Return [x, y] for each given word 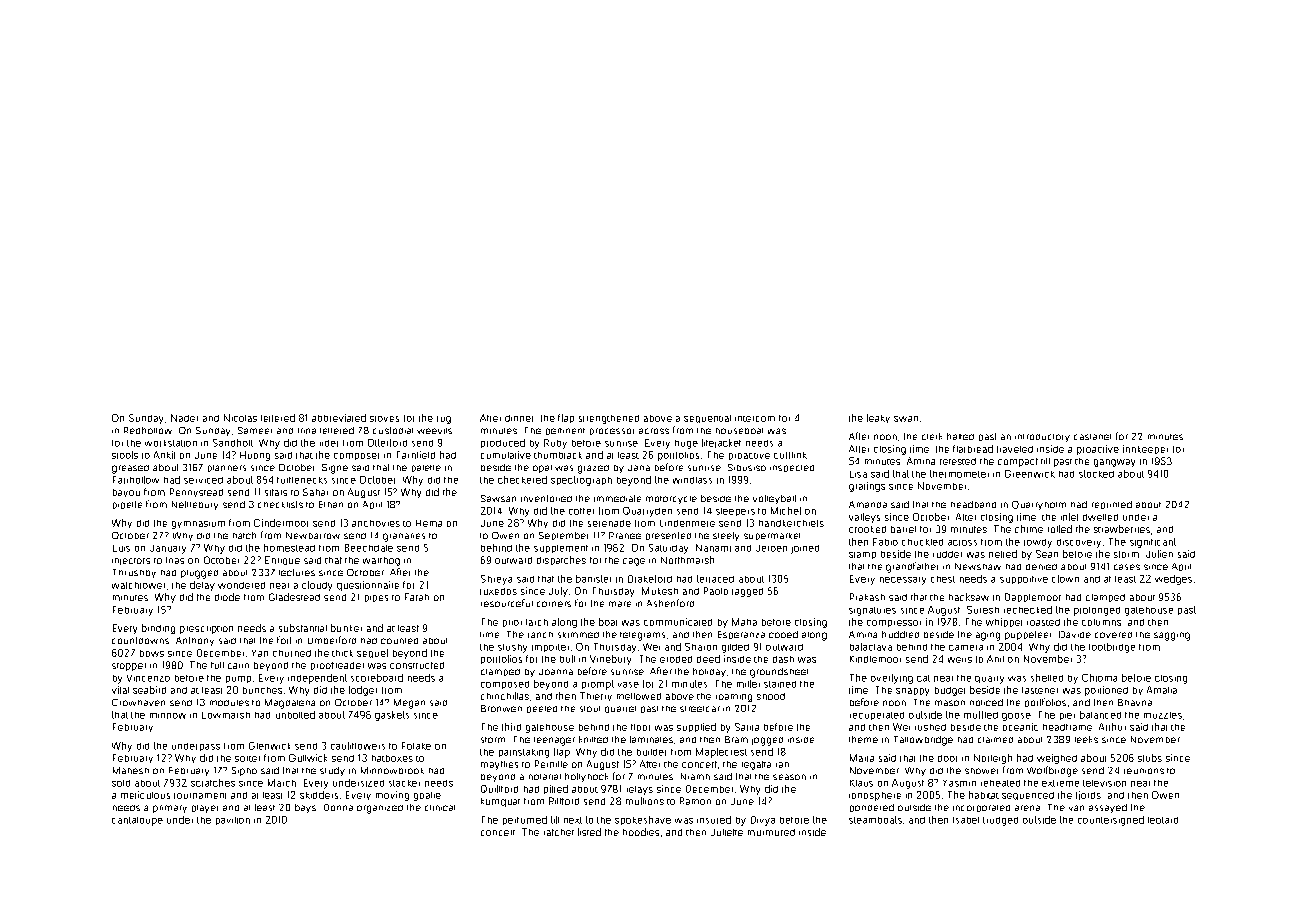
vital [120, 690]
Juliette [727, 832]
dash [783, 659]
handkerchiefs [791, 523]
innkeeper [1145, 449]
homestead [289, 548]
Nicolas [240, 418]
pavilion [233, 821]
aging [988, 636]
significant [1153, 543]
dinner [519, 418]
